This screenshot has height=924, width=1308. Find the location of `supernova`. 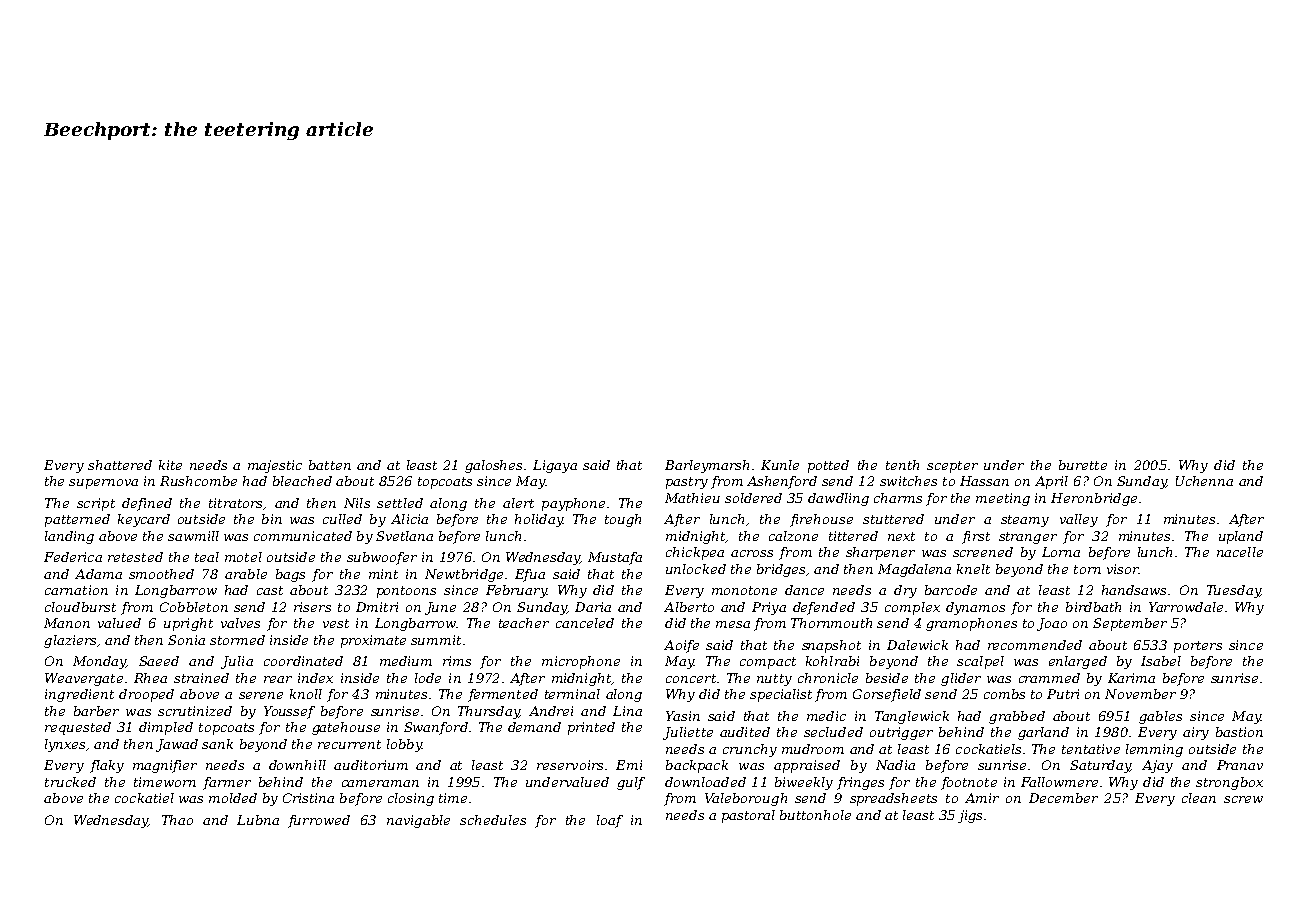

supernova is located at coordinates (103, 484).
